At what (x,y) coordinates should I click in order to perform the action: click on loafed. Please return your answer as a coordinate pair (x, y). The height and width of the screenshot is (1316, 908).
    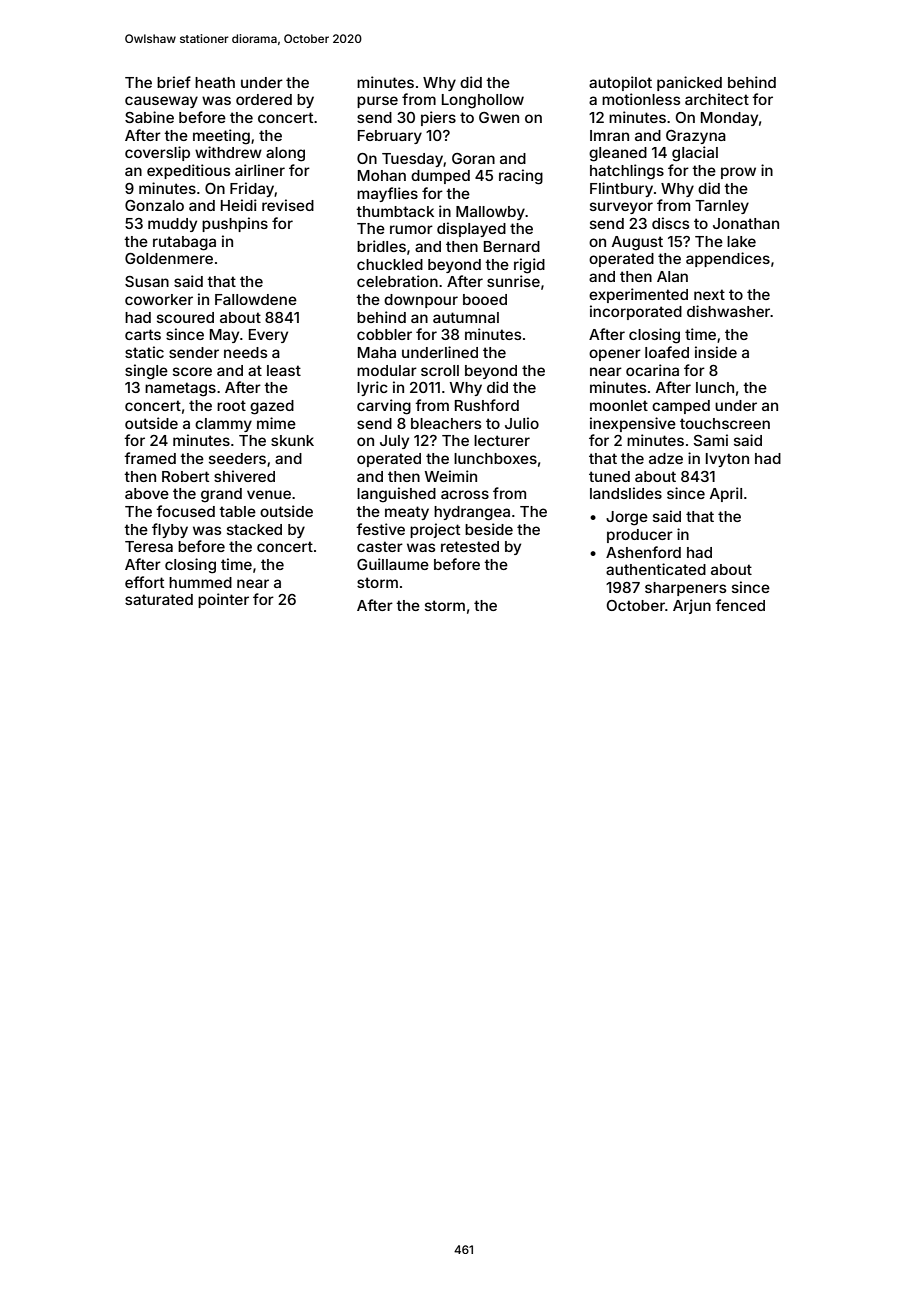
    Looking at the image, I should click on (667, 352).
